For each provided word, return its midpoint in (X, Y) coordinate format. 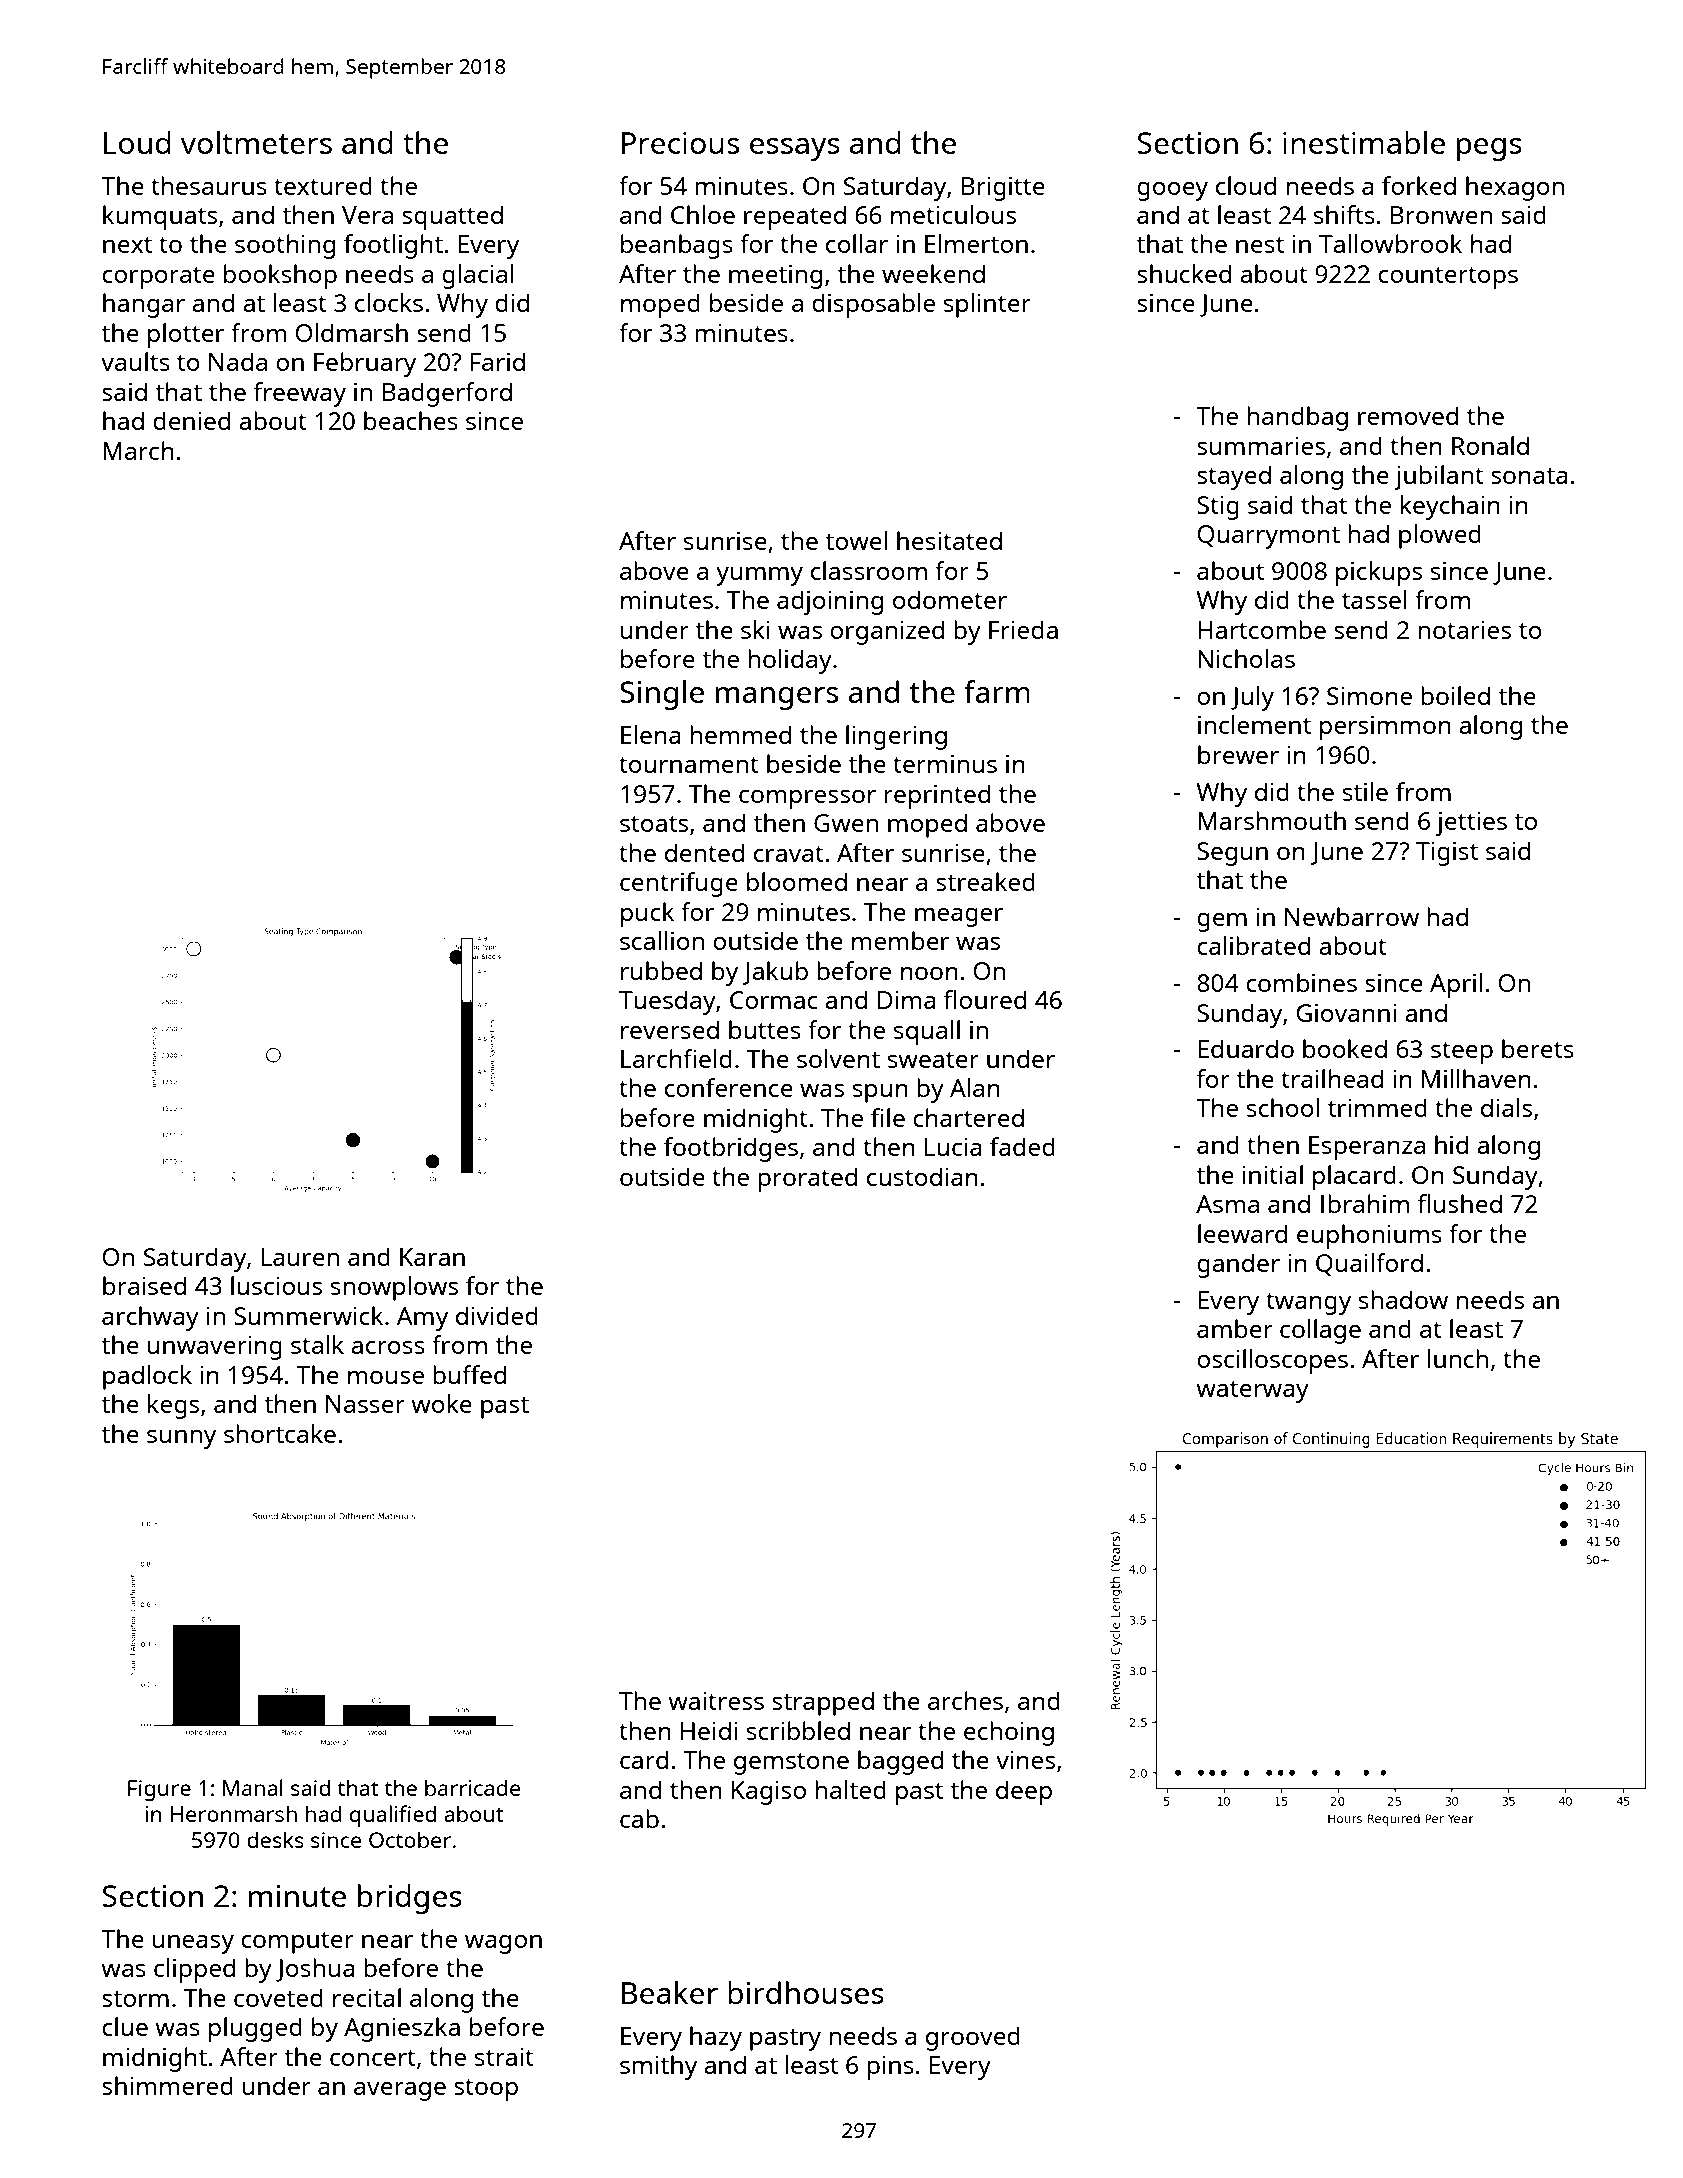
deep (1024, 1792)
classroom (869, 570)
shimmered (167, 2085)
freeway (300, 394)
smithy (658, 2067)
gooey (1172, 191)
